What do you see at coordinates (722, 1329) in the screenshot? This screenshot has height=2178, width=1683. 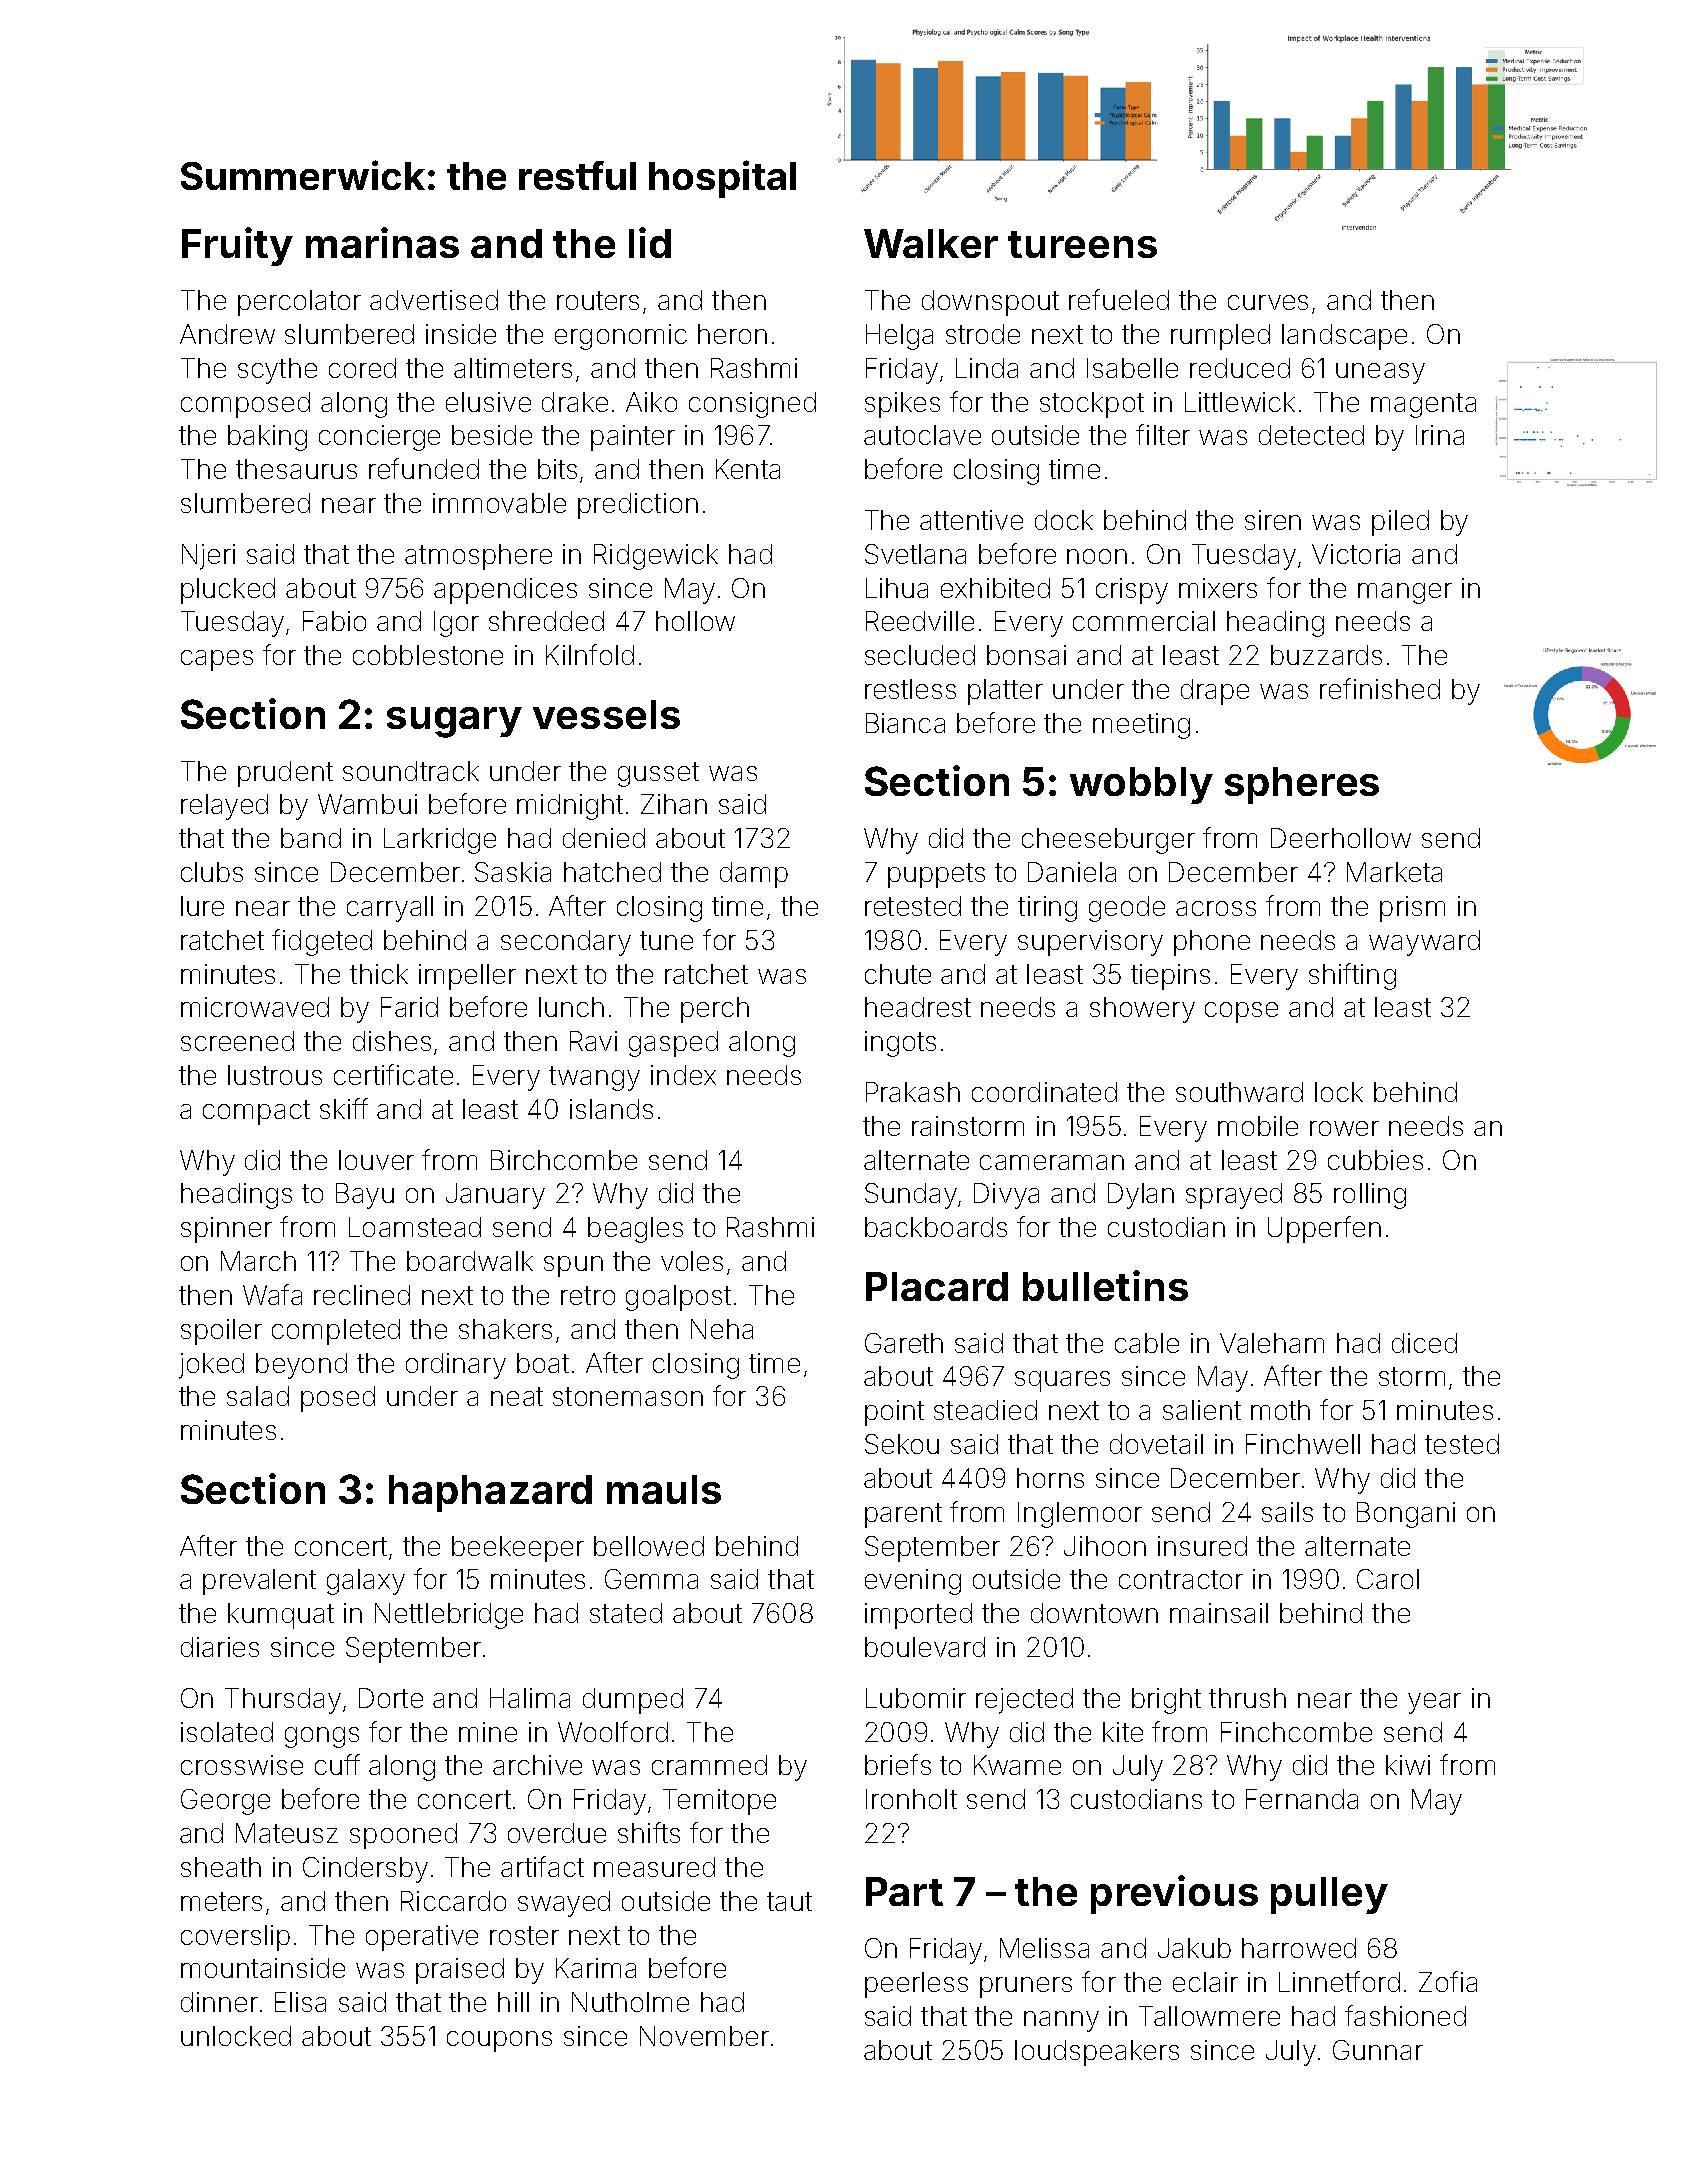 I see `Neha` at bounding box center [722, 1329].
